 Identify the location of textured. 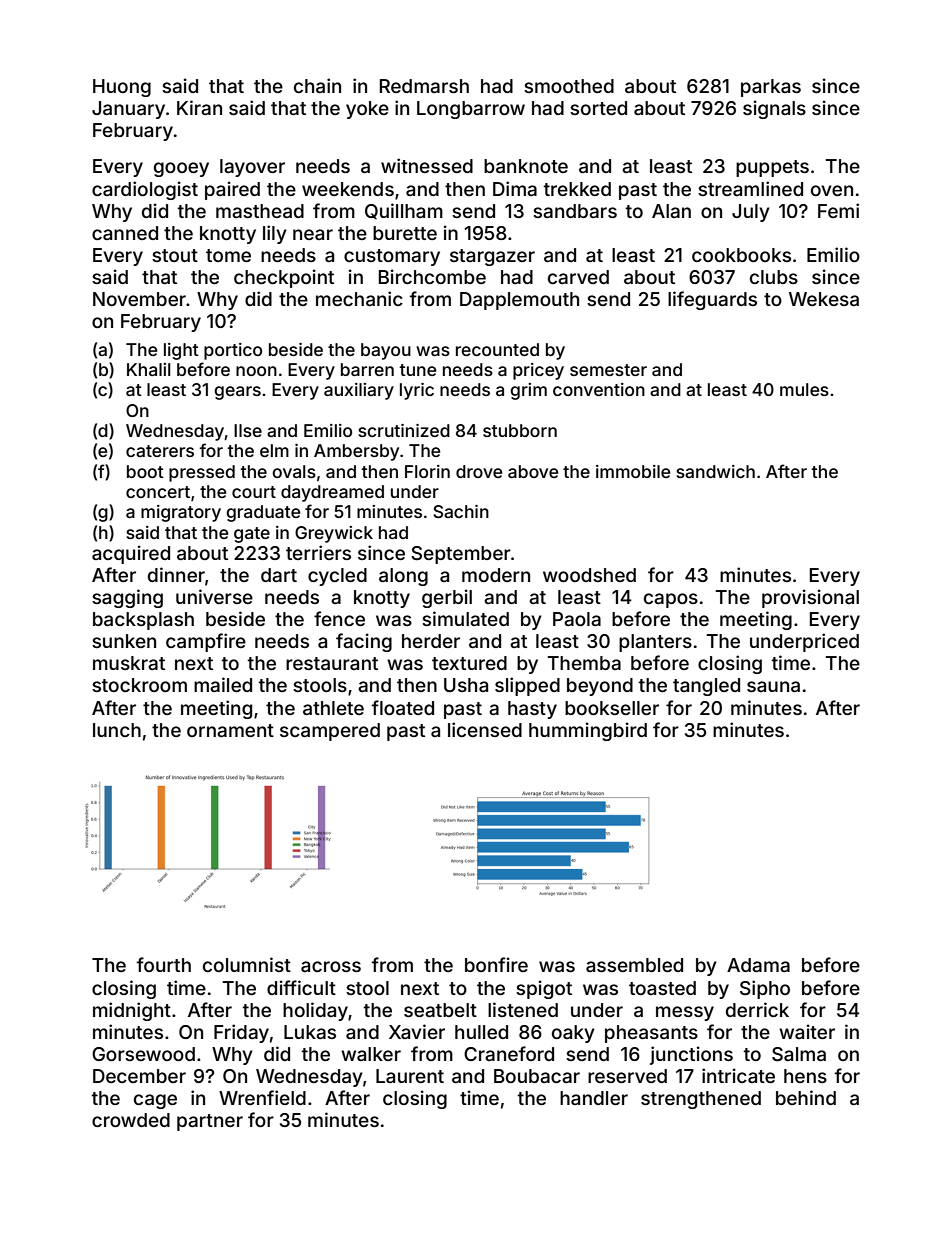
(469, 663).
